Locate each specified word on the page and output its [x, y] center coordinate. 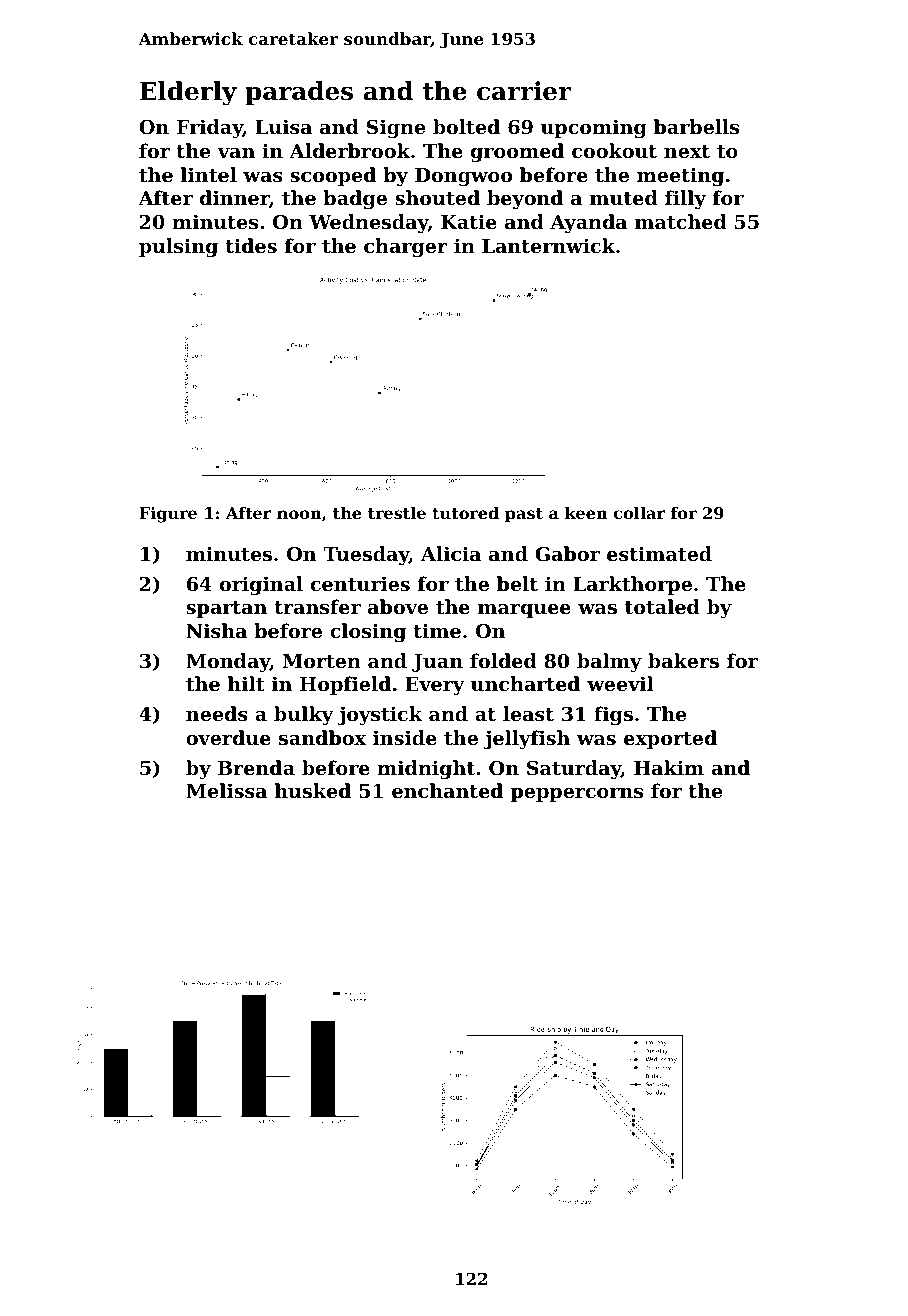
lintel [209, 174]
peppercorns [577, 795]
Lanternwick [548, 246]
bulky [304, 715]
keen [586, 513]
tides [251, 246]
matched [681, 222]
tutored [465, 513]
